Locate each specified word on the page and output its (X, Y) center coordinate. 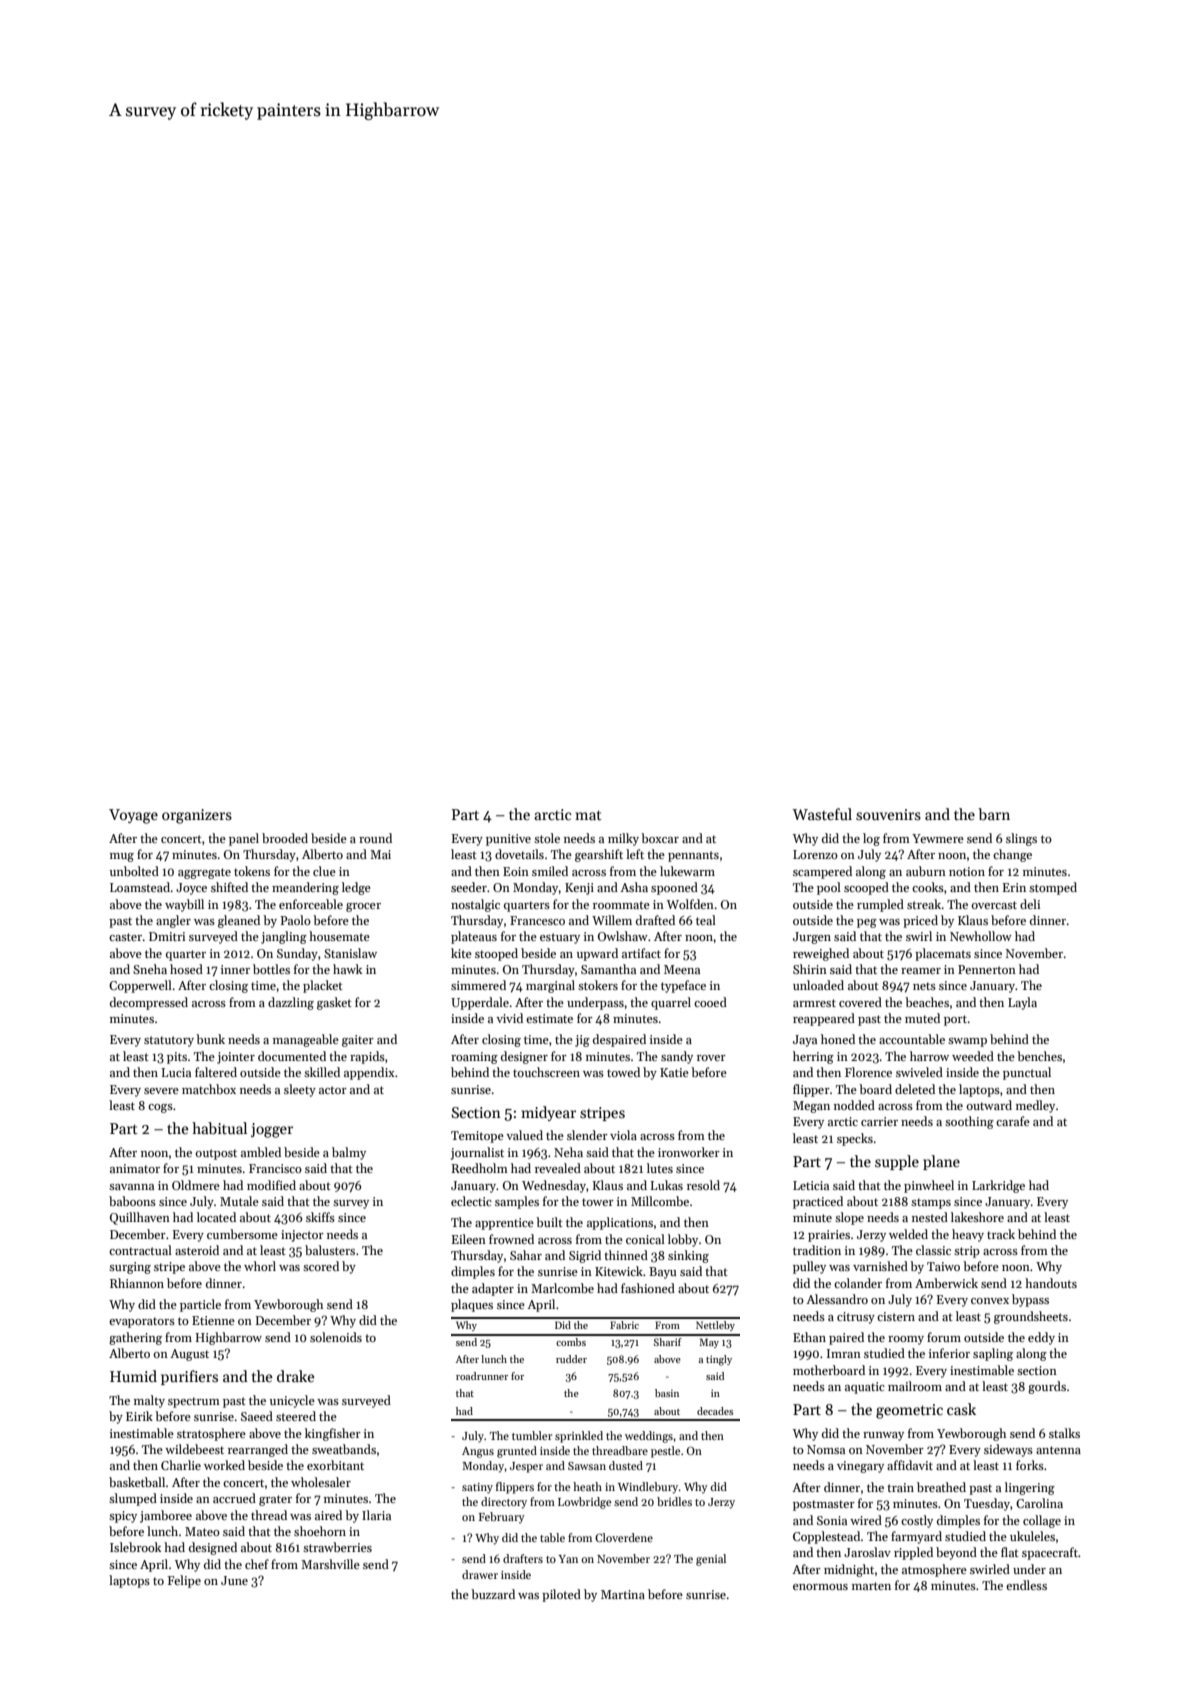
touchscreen (546, 1072)
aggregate (204, 873)
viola (623, 1135)
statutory (169, 1041)
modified (271, 1185)
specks (855, 1139)
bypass (1030, 1300)
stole (547, 838)
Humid (133, 1376)
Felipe (184, 1581)
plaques (472, 1305)
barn (994, 814)
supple (897, 1162)
